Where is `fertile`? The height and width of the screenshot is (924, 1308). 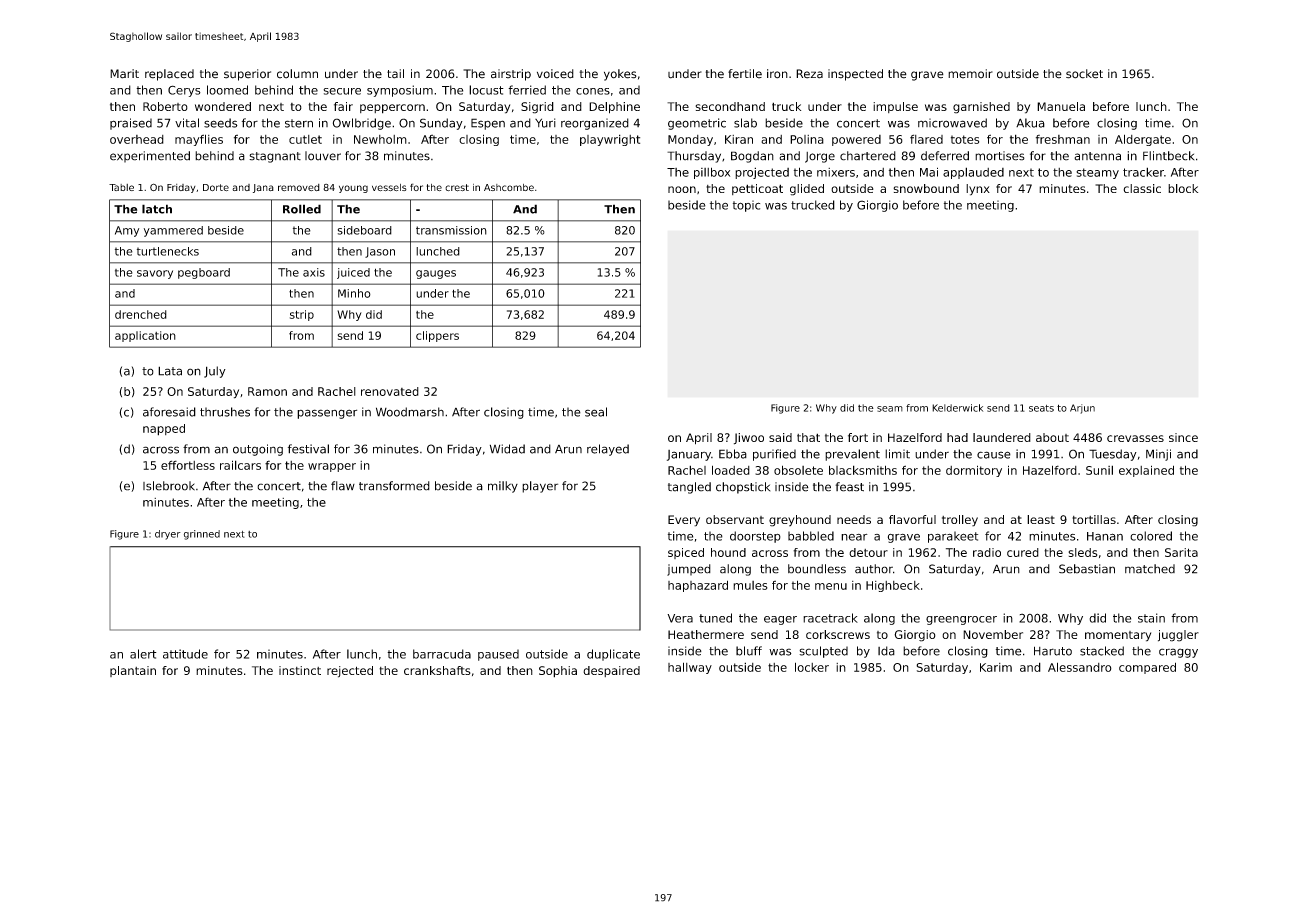 fertile is located at coordinates (745, 74).
